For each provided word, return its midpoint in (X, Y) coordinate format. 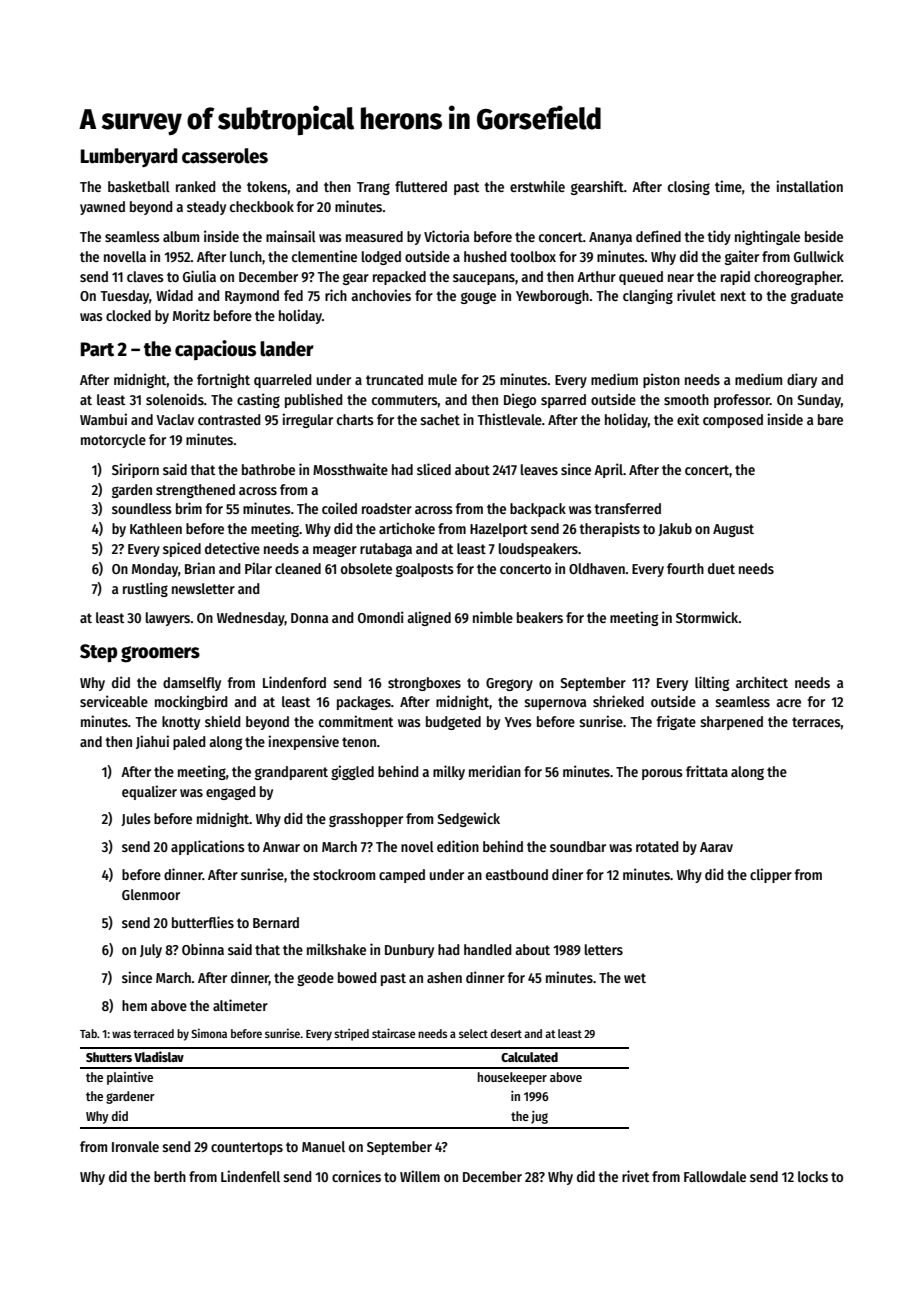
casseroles (225, 156)
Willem (420, 1176)
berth (170, 1176)
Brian (200, 568)
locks (813, 1176)
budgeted (453, 723)
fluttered (421, 186)
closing (689, 187)
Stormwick (707, 617)
